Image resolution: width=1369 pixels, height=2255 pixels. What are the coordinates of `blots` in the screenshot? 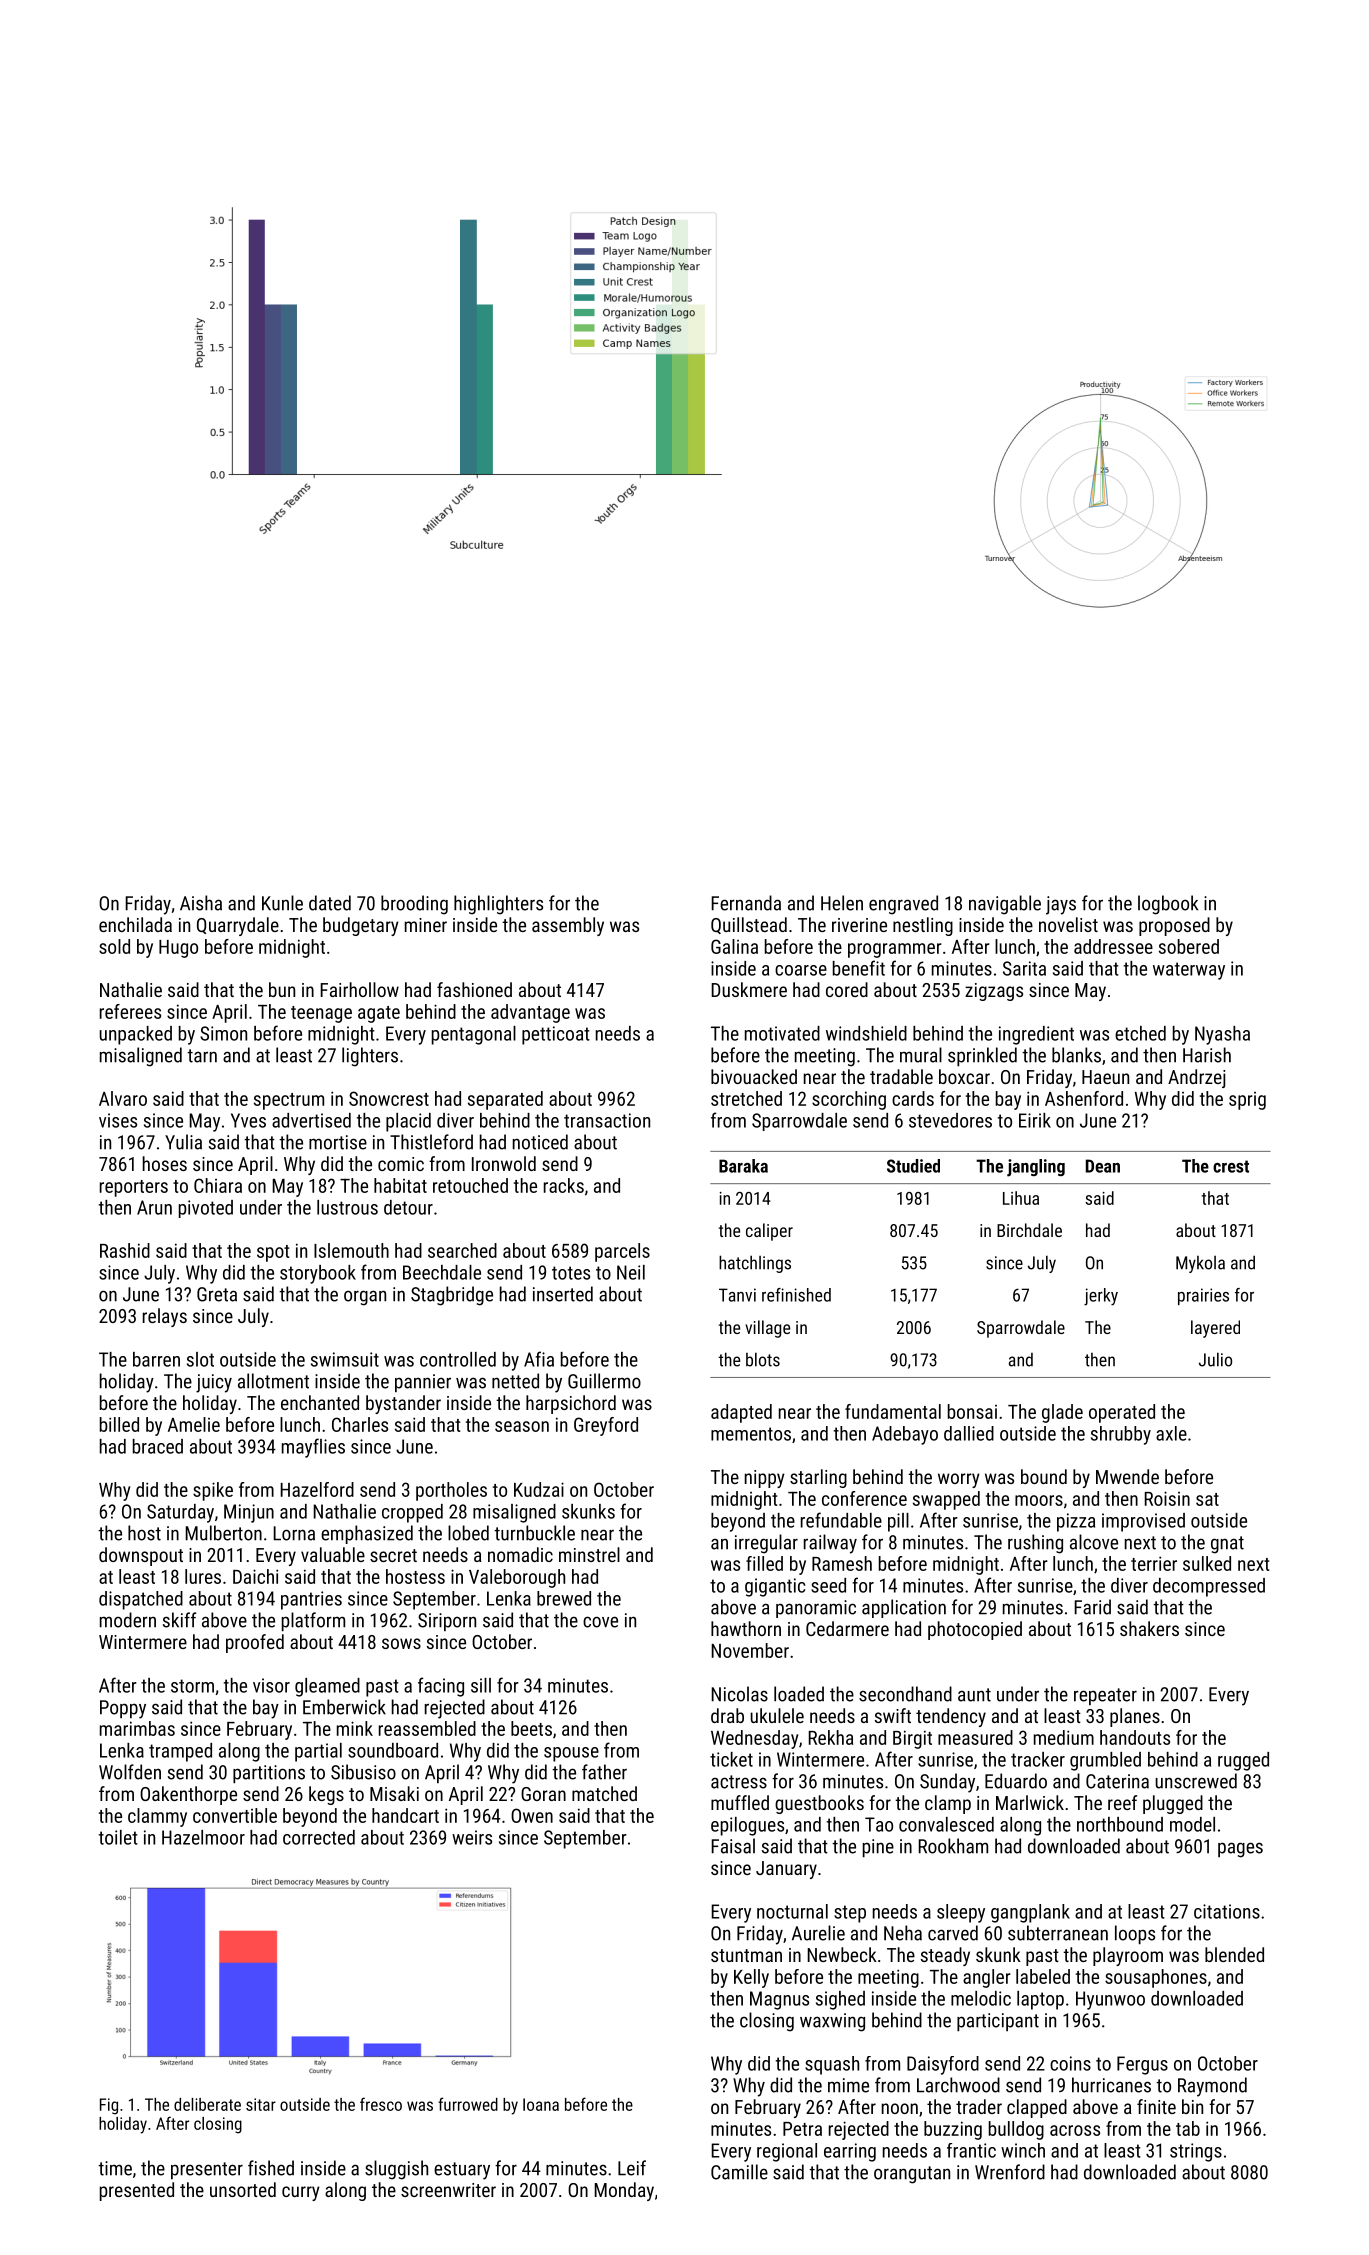 It's located at (763, 1359).
